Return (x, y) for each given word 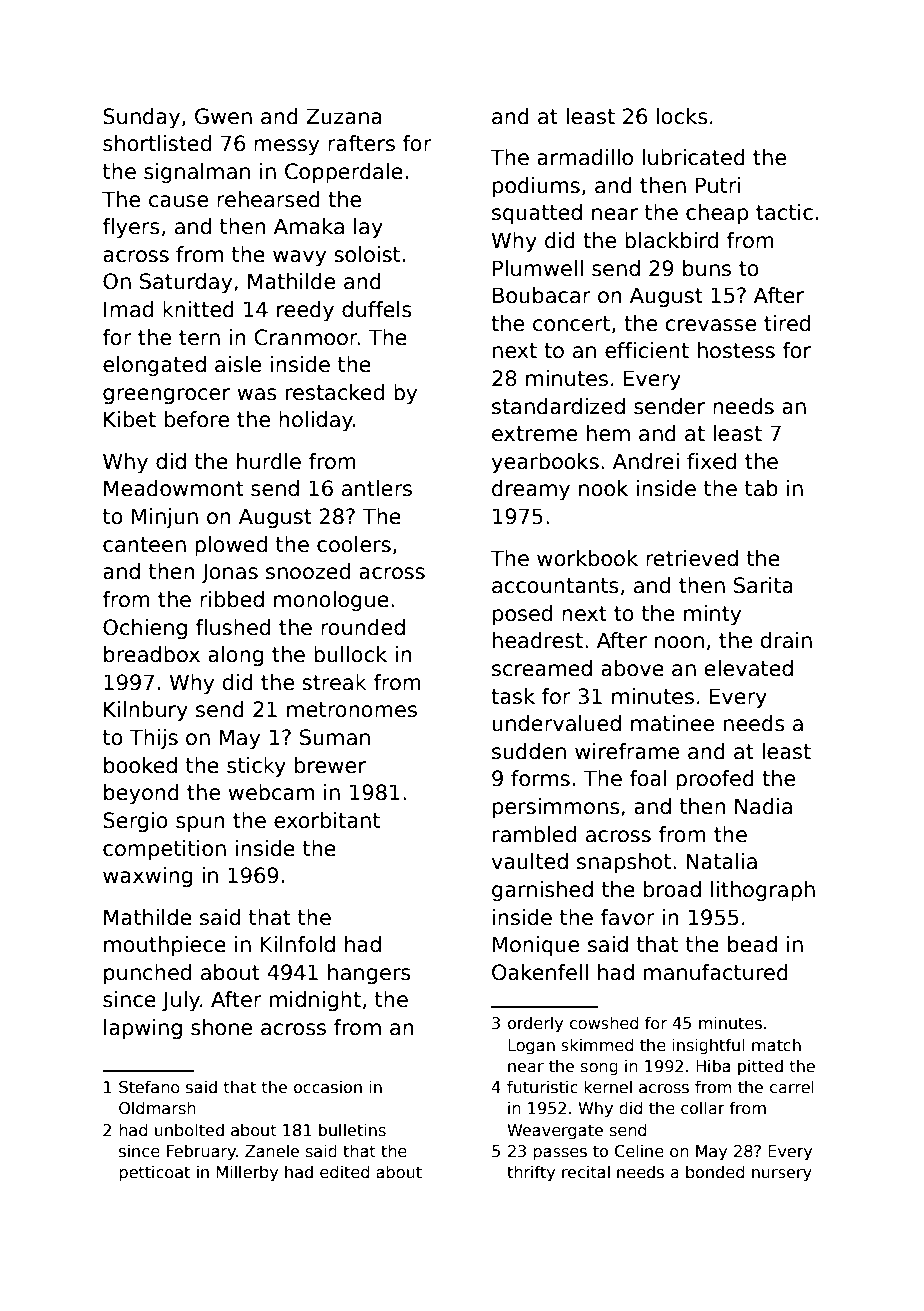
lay (368, 228)
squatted (537, 214)
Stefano (149, 1087)
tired (787, 323)
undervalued (556, 723)
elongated (154, 366)
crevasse (710, 325)
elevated (748, 668)
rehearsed (268, 199)
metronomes (352, 710)
